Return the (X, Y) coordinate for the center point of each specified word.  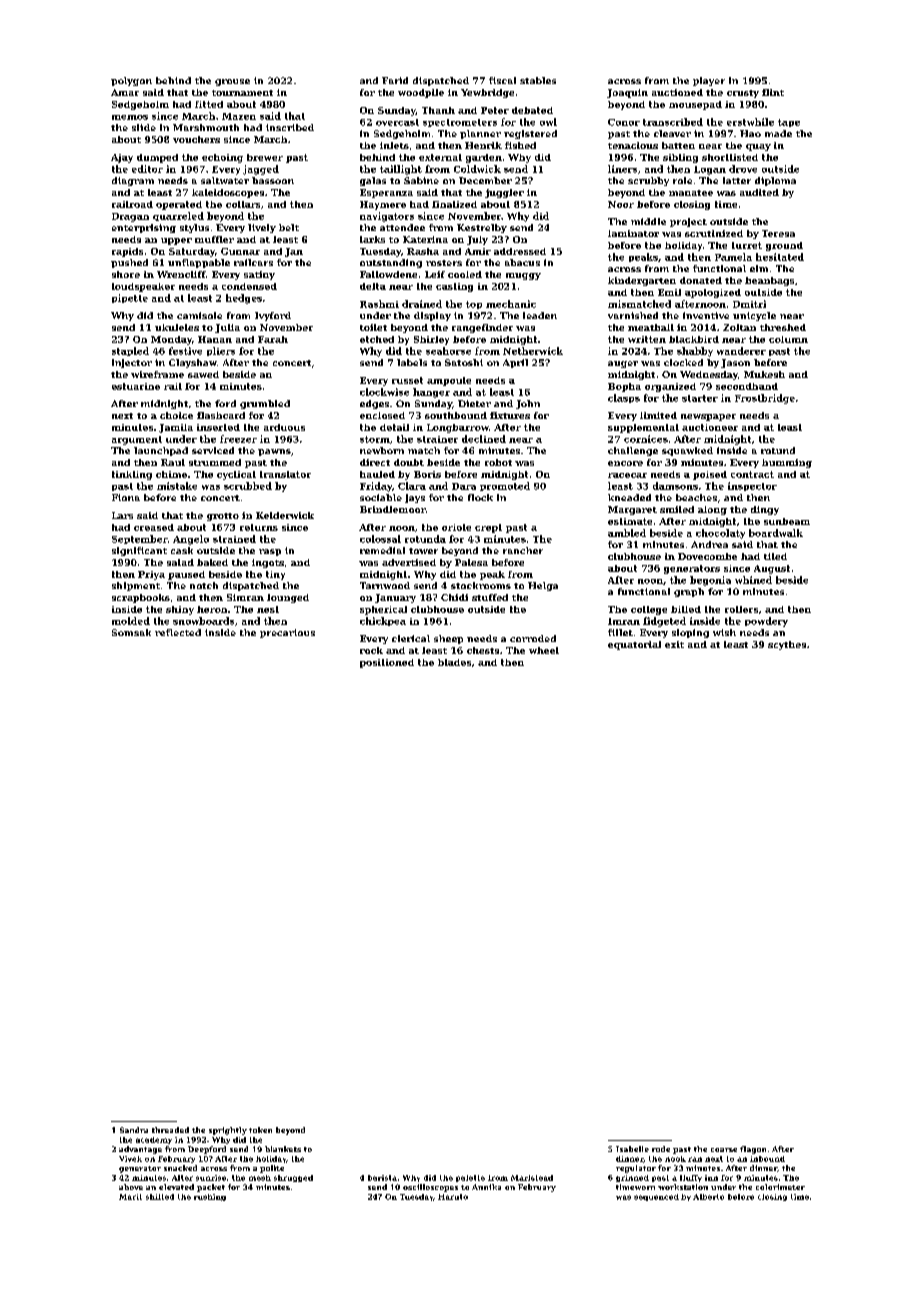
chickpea (383, 621)
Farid (395, 80)
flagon (753, 1150)
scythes (787, 645)
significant (139, 551)
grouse (232, 82)
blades (454, 662)
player (709, 81)
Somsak (131, 632)
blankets (283, 1149)
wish (724, 632)
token (260, 1130)
